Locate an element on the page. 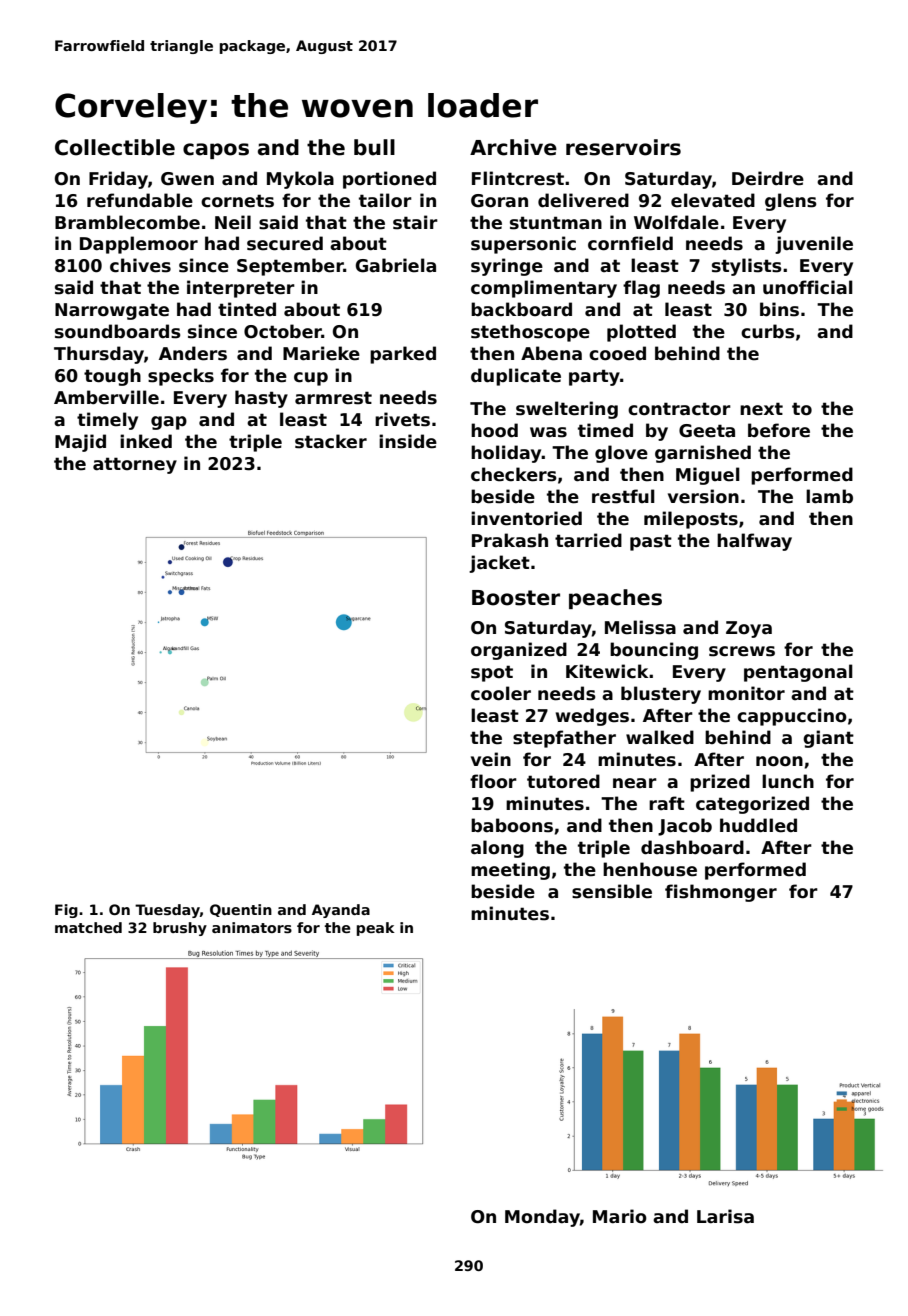  attorney is located at coordinates (135, 465).
